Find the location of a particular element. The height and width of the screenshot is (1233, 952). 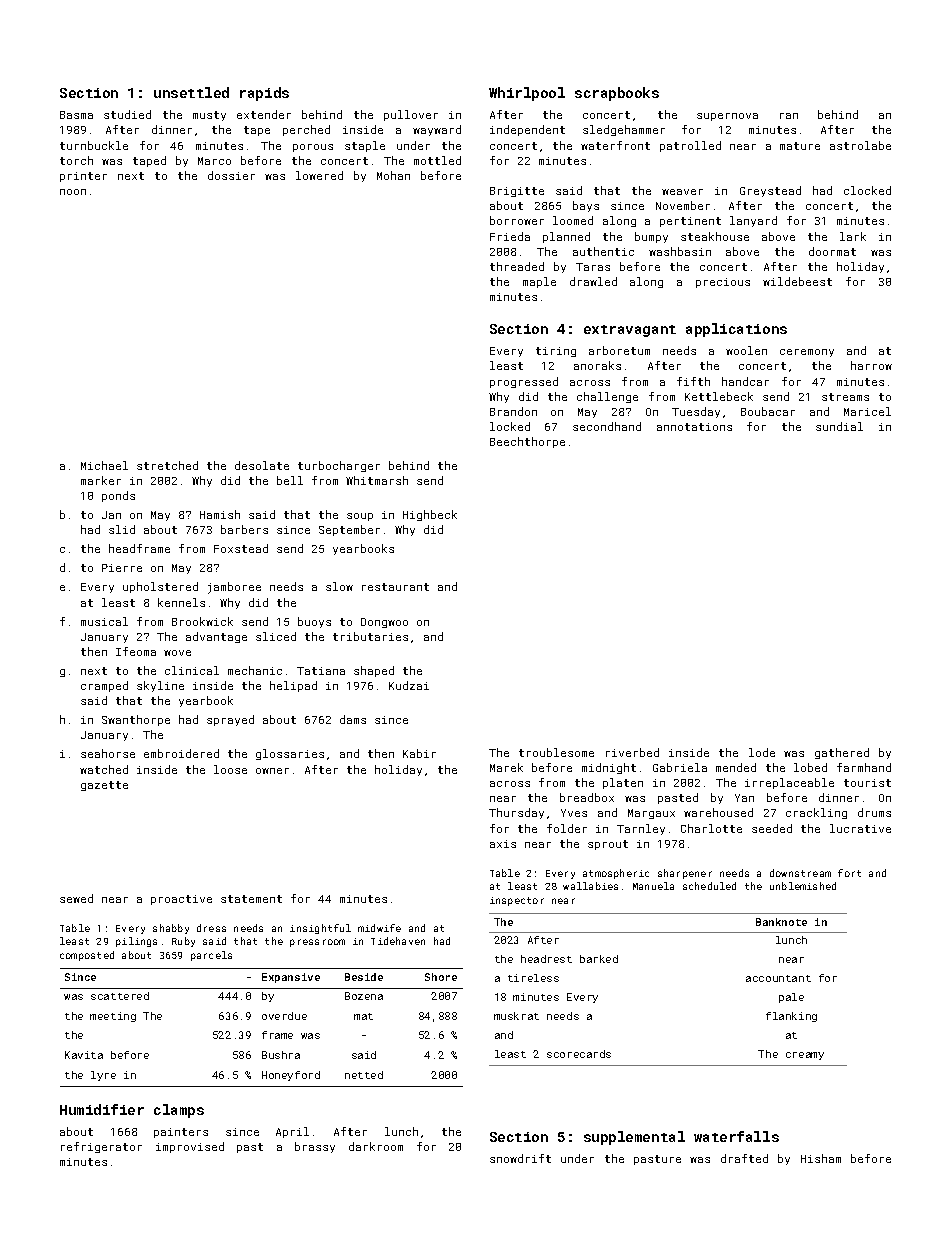

improvised is located at coordinates (190, 1147).
